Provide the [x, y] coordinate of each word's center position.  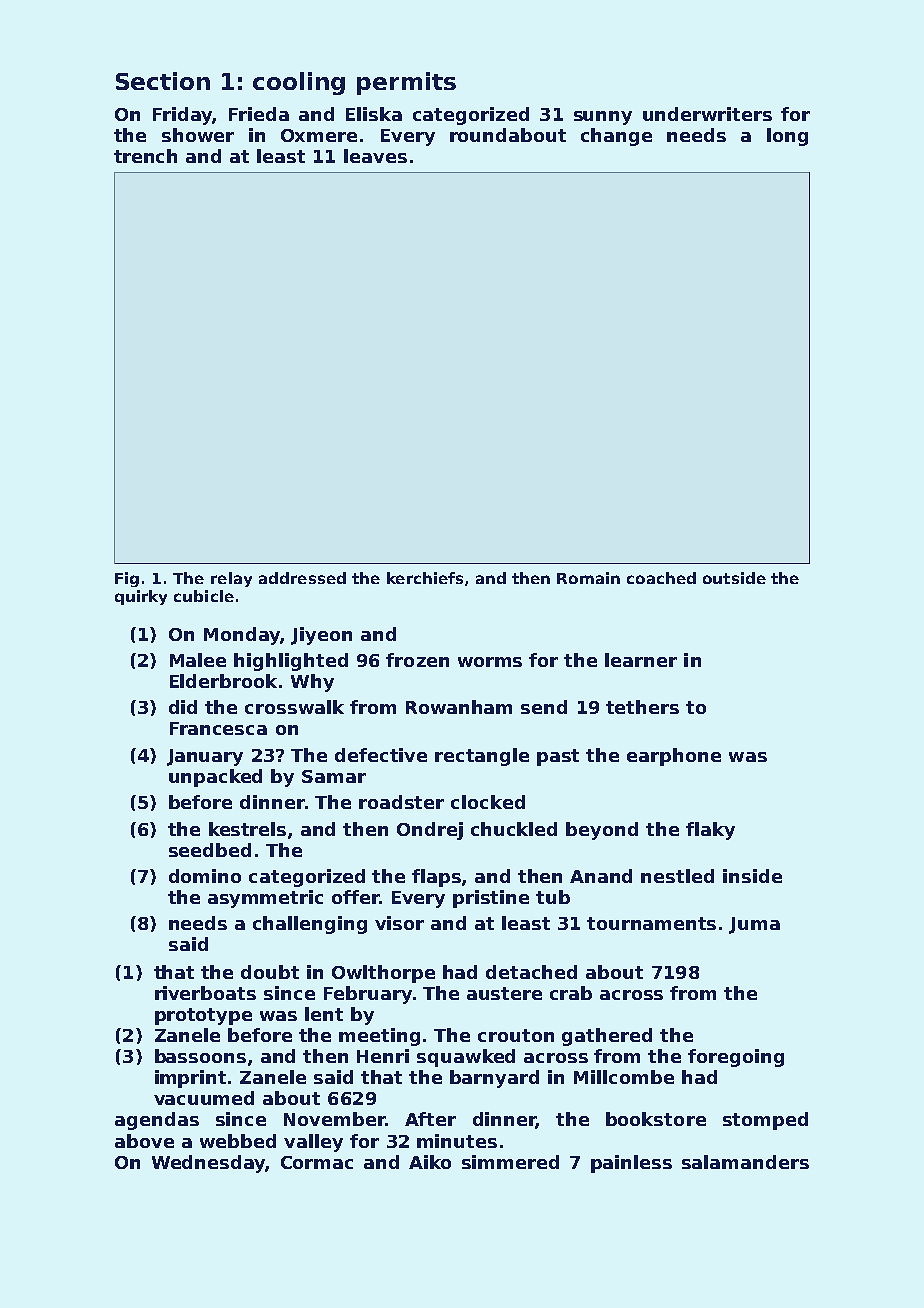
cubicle [204, 596]
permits [406, 83]
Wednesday [208, 1164]
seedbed [210, 850]
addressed [302, 578]
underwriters [707, 114]
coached [661, 578]
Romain [588, 578]
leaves [375, 156]
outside [734, 578]
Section [163, 81]
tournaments [651, 923]
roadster [401, 802]
